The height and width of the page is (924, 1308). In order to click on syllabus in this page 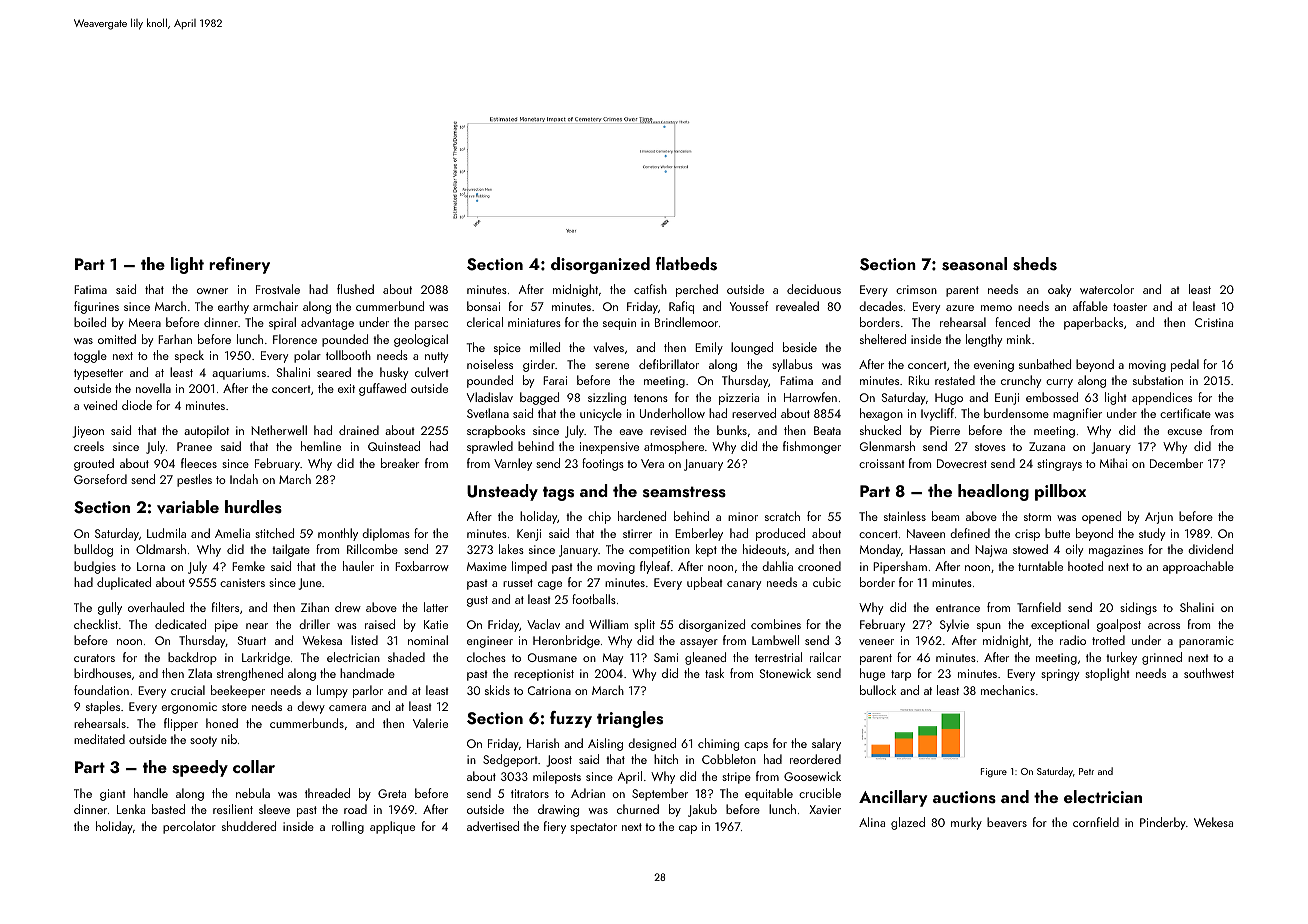, I will do `click(792, 365)`.
